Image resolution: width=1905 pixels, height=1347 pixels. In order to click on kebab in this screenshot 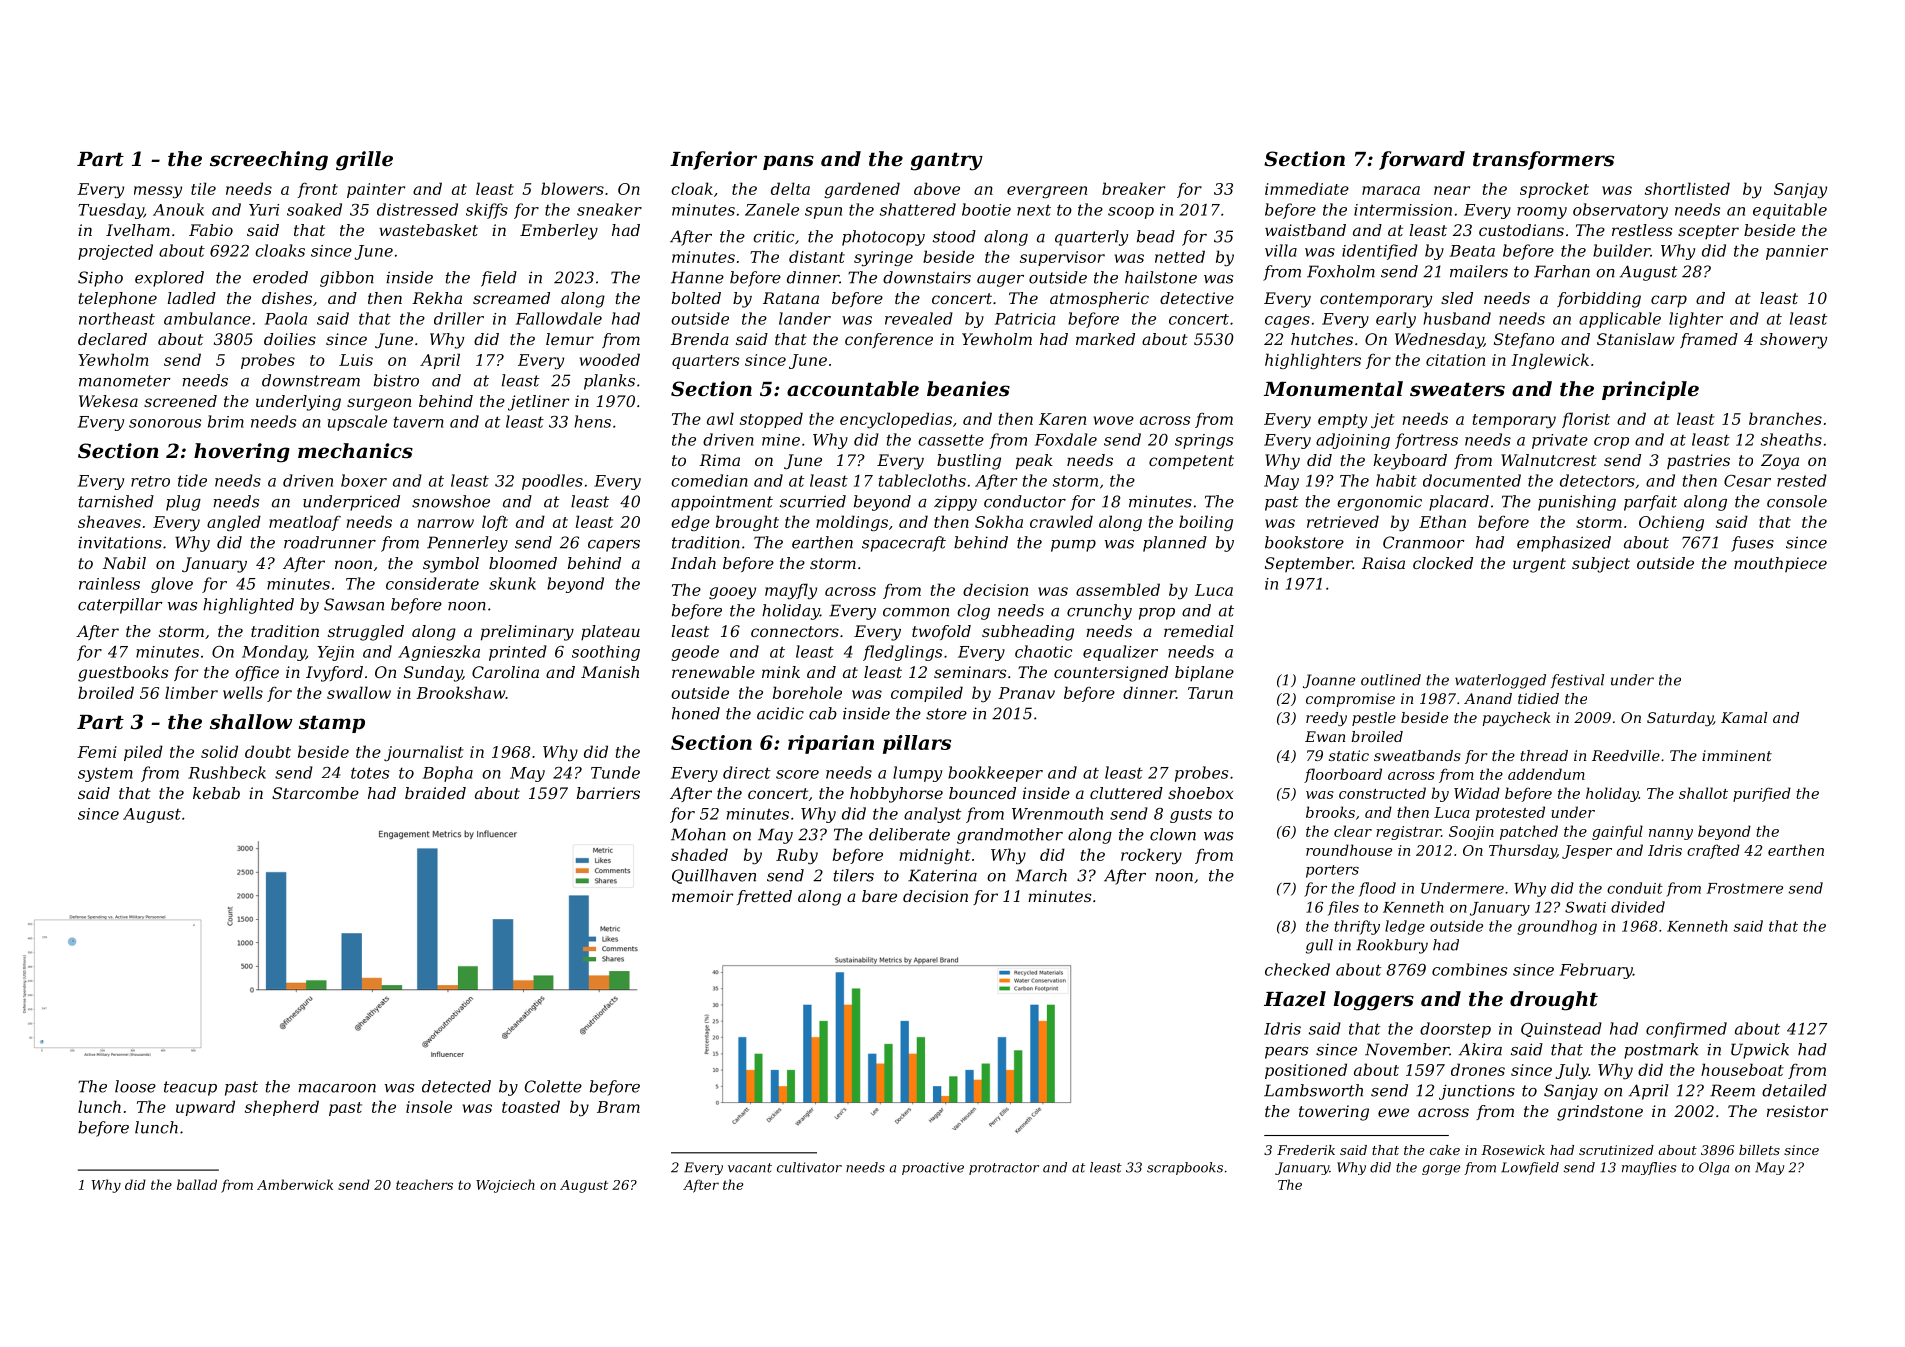, I will do `click(216, 793)`.
